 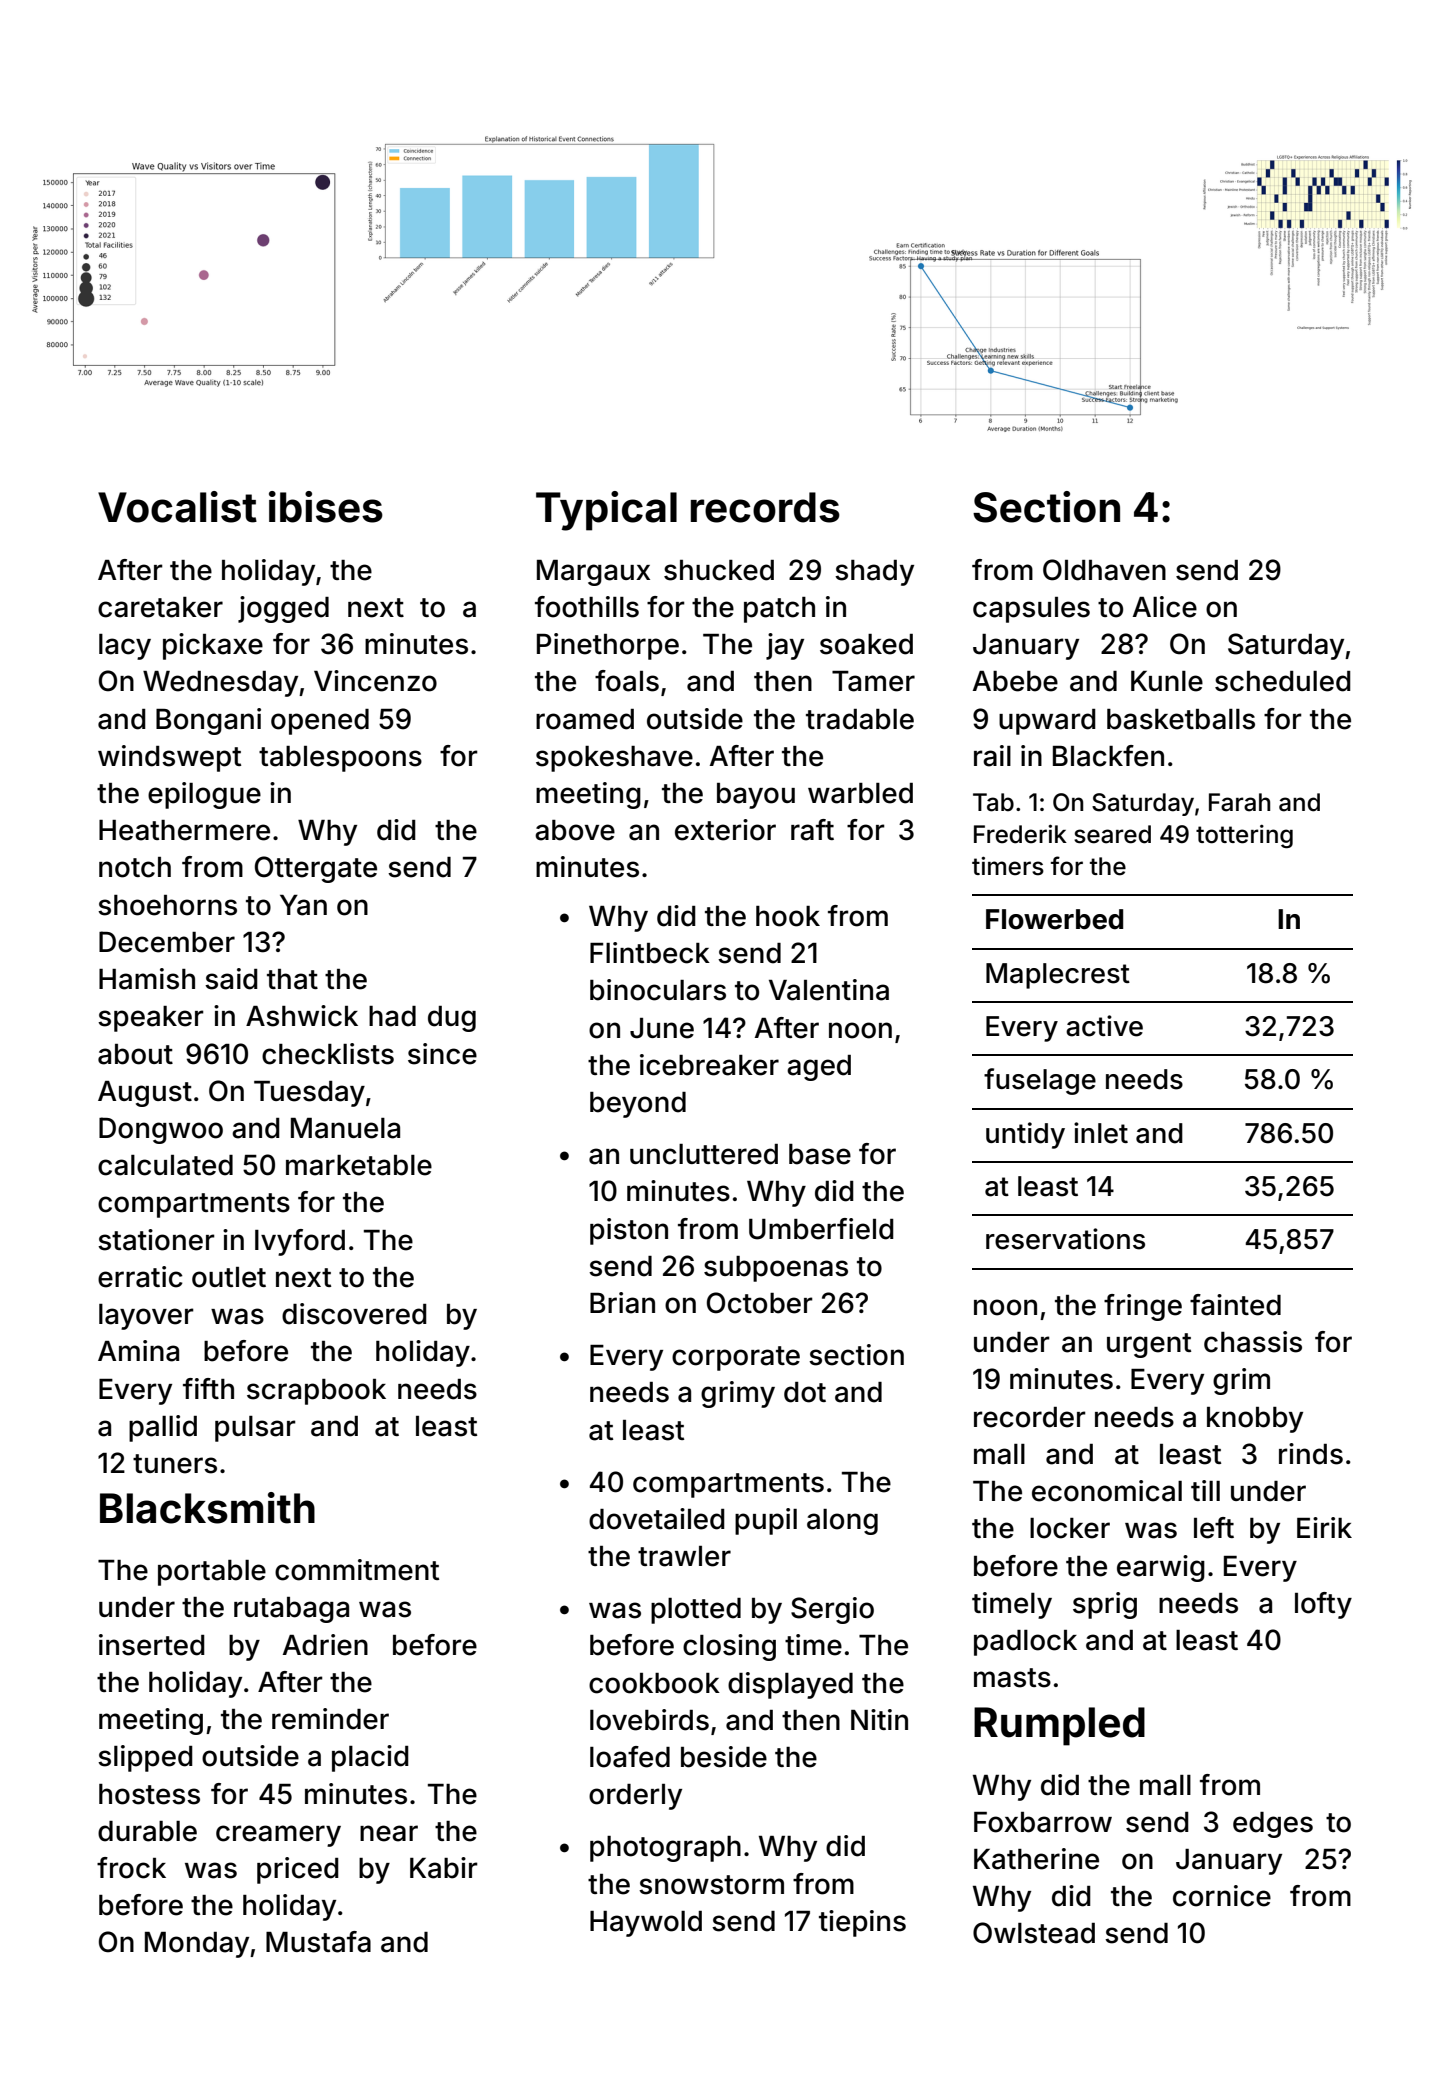 What do you see at coordinates (1165, 607) in the page?
I see `Alice` at bounding box center [1165, 607].
